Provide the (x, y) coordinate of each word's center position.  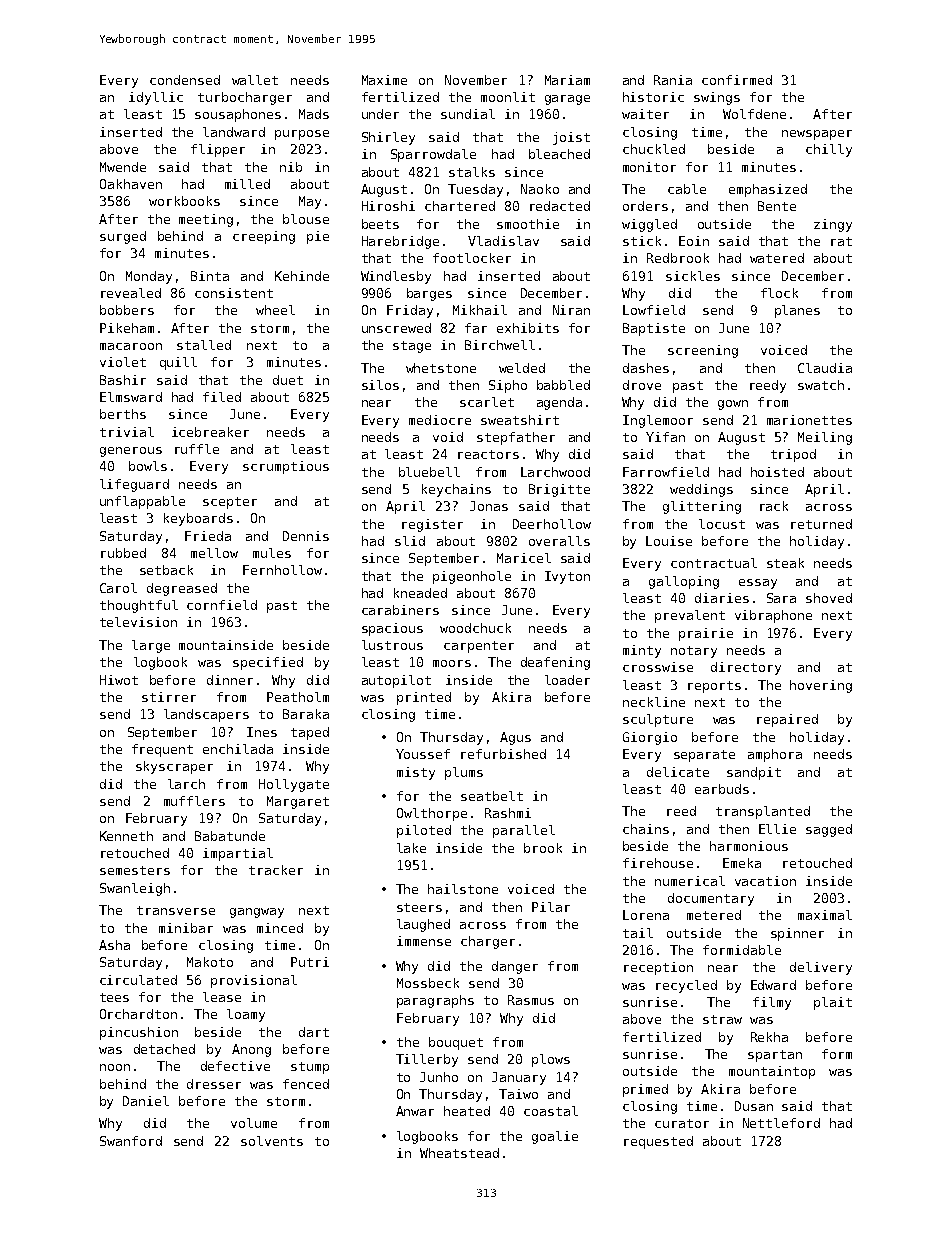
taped (310, 733)
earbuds (722, 789)
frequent (162, 750)
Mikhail (480, 310)
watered (777, 258)
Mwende (123, 167)
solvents (272, 1141)
